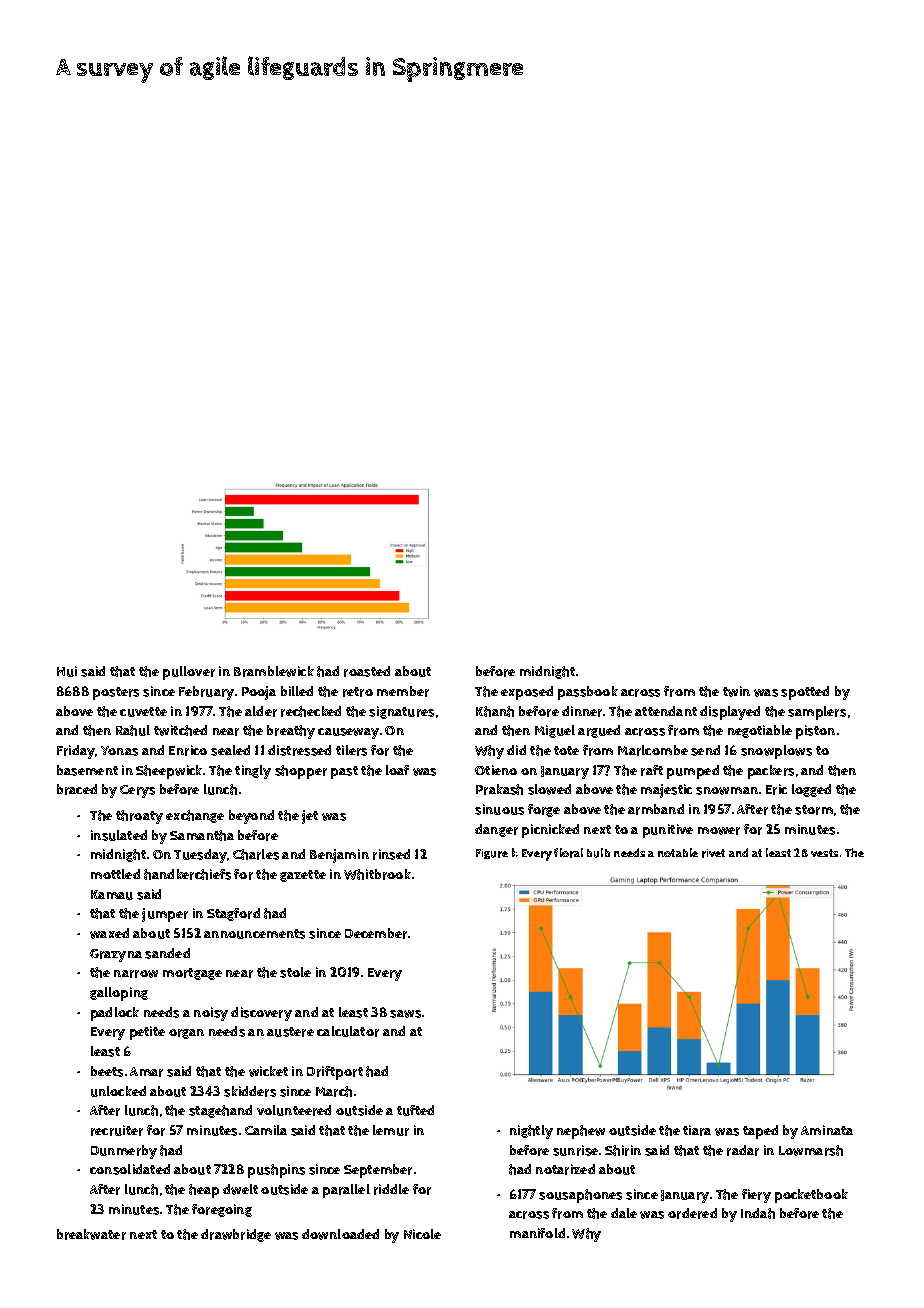  What do you see at coordinates (678, 852) in the image?
I see `notable` at bounding box center [678, 852].
